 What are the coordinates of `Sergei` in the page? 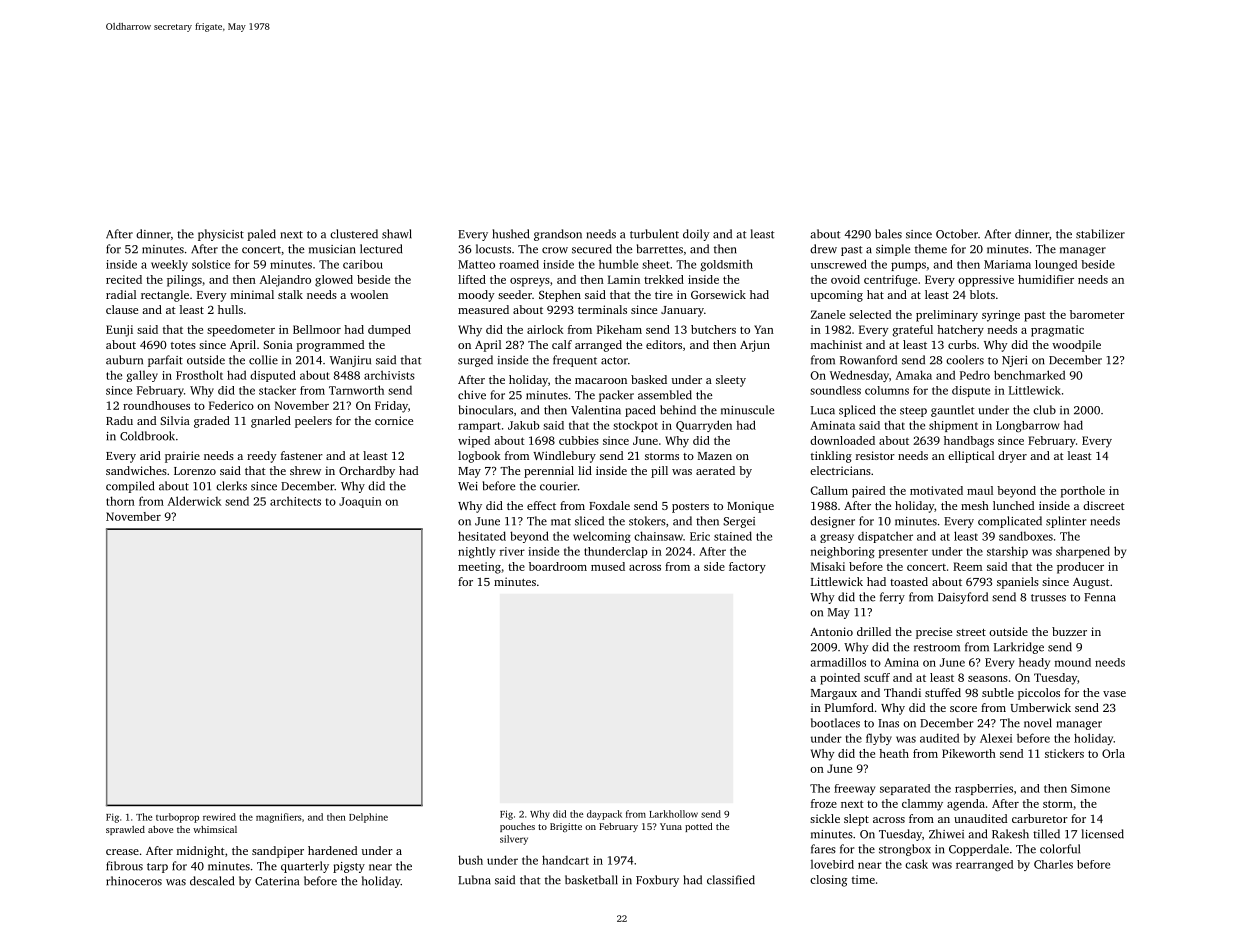 It's located at (739, 522).
